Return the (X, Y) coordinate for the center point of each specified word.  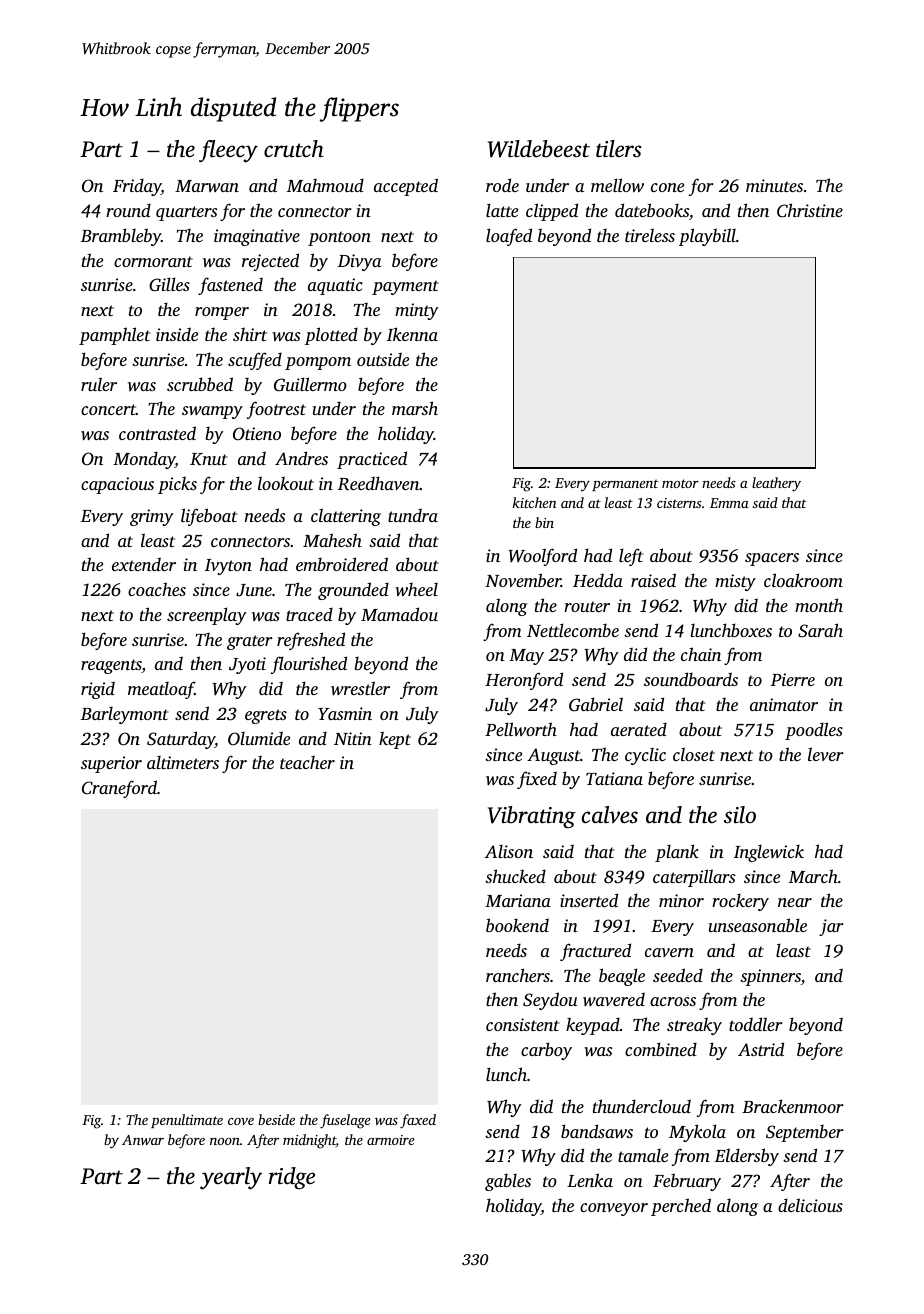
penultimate (187, 1121)
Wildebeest (539, 149)
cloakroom (803, 580)
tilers (618, 149)
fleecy (228, 151)
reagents (111, 666)
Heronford (524, 681)
